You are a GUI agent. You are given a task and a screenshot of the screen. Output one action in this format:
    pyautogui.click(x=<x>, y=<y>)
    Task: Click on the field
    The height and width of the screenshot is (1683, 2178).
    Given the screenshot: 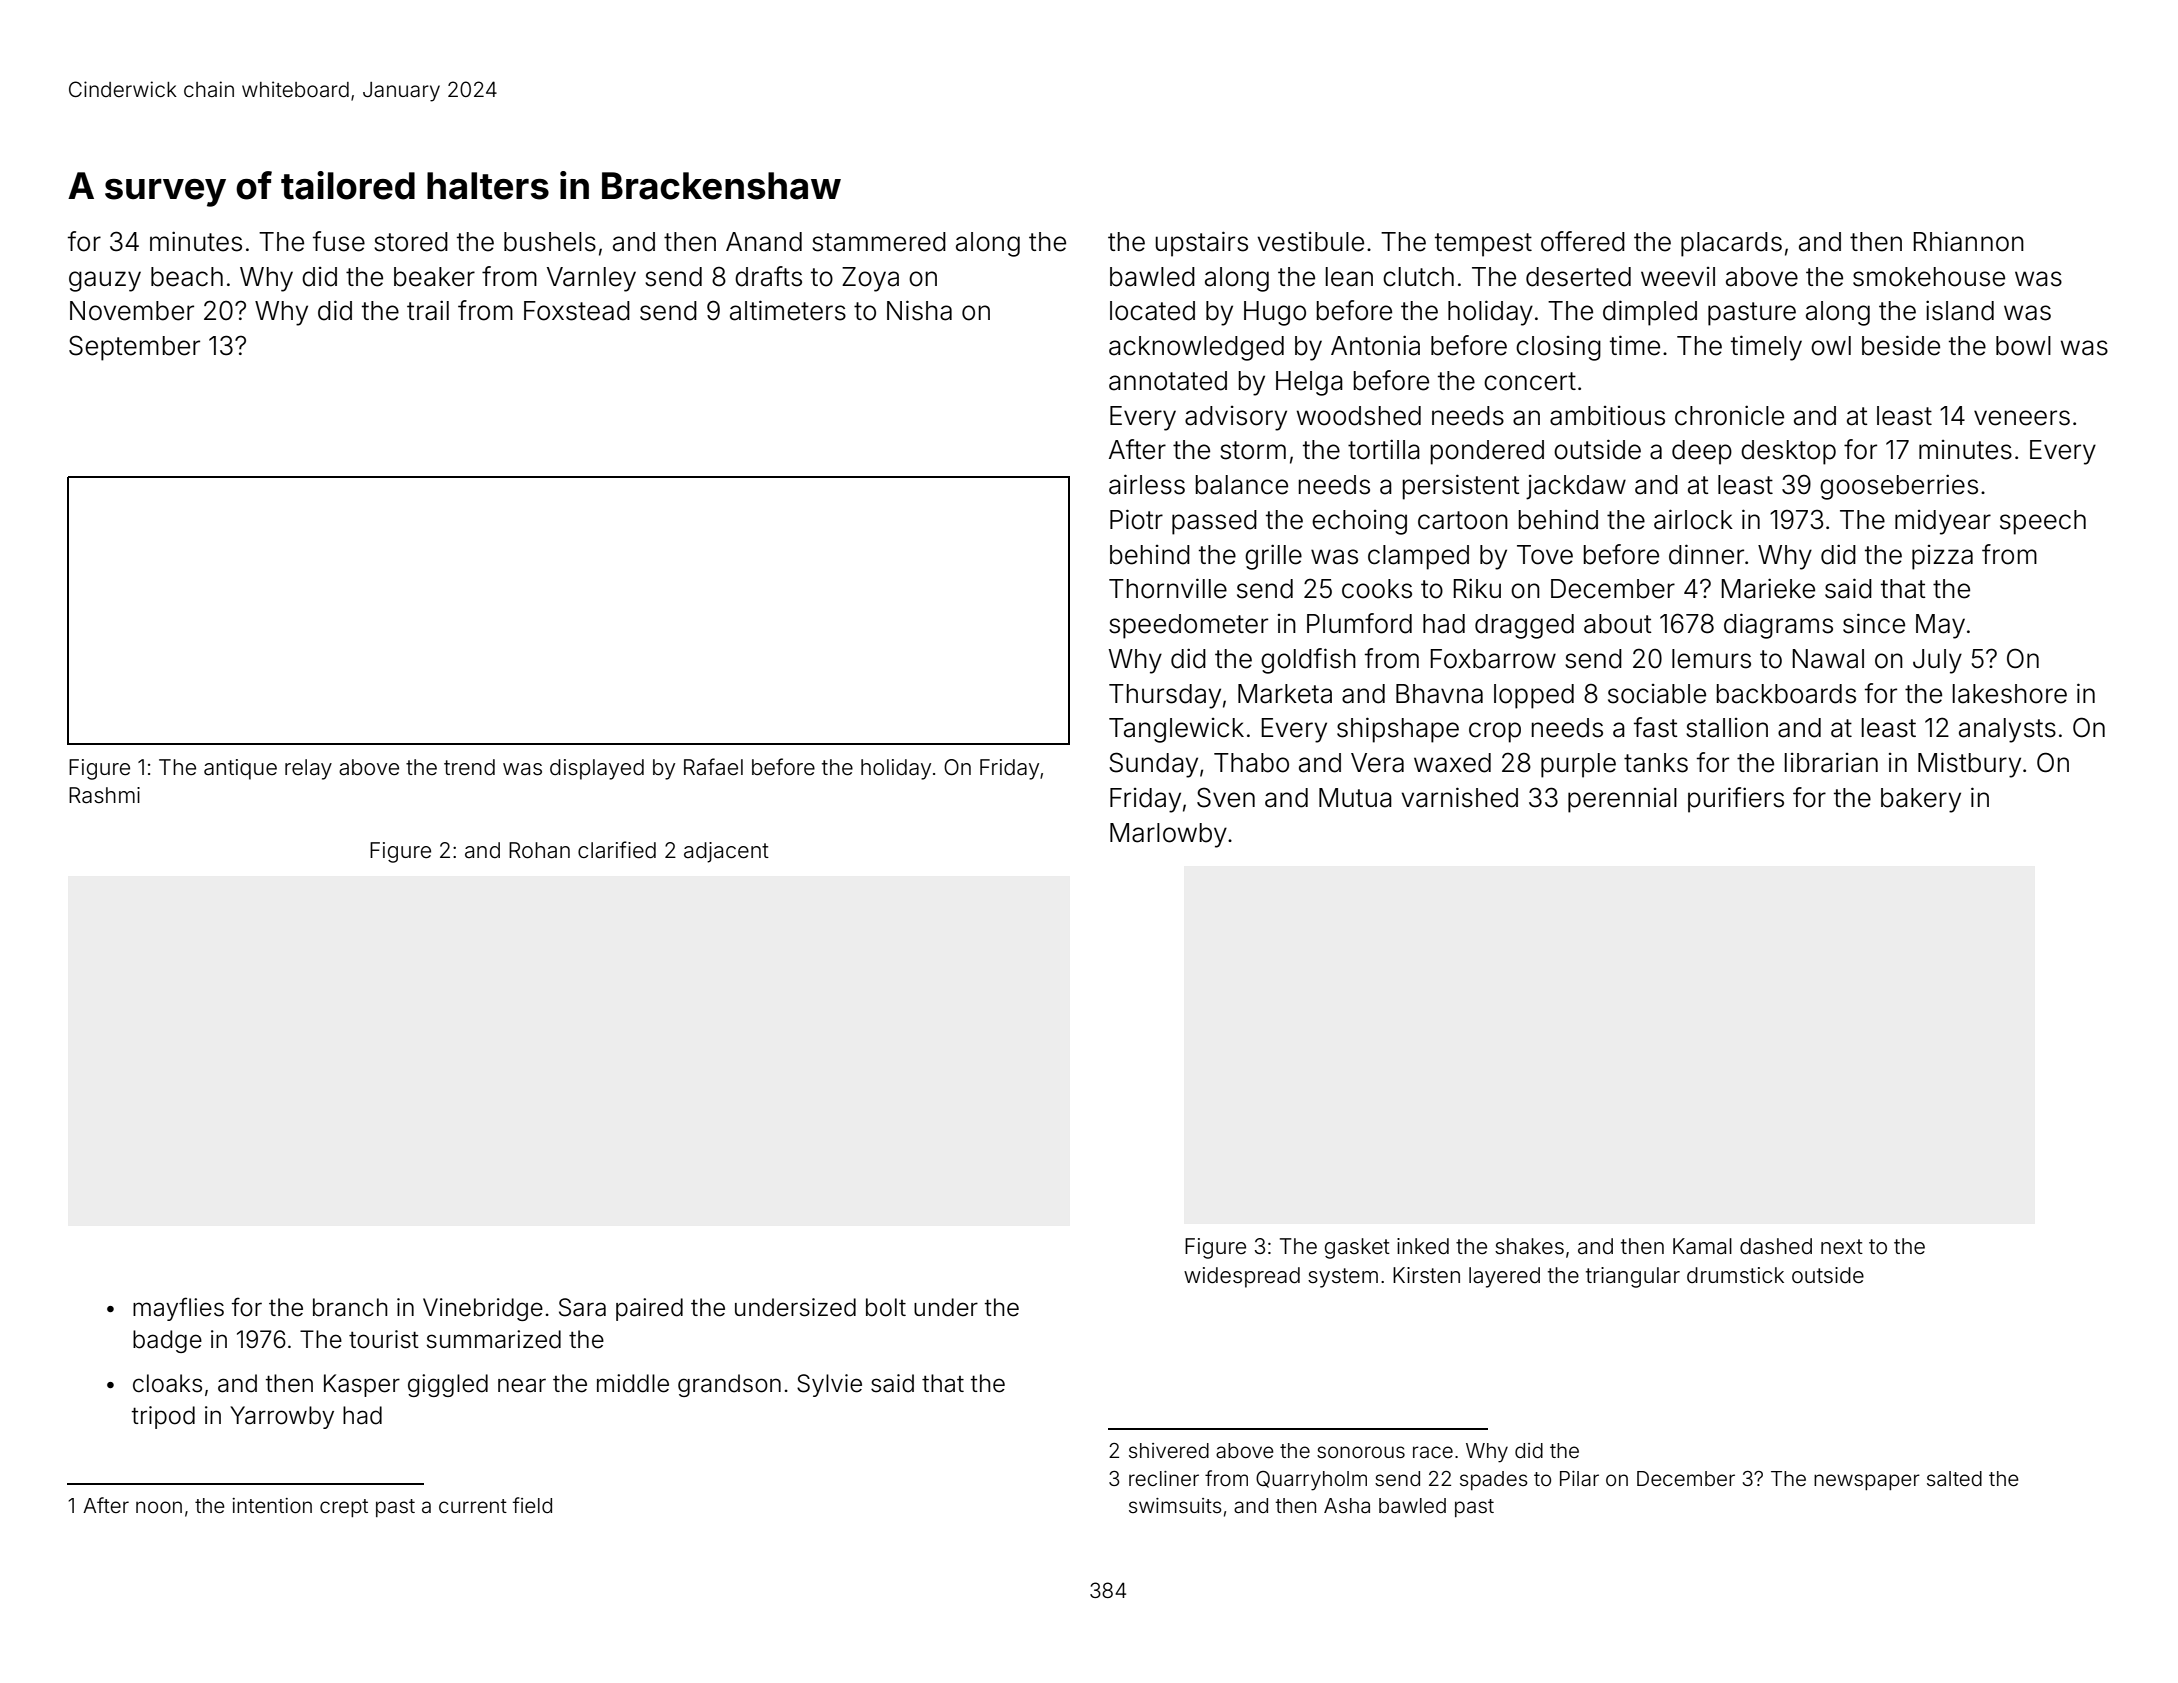 What is the action you would take?
    pyautogui.click(x=532, y=1505)
